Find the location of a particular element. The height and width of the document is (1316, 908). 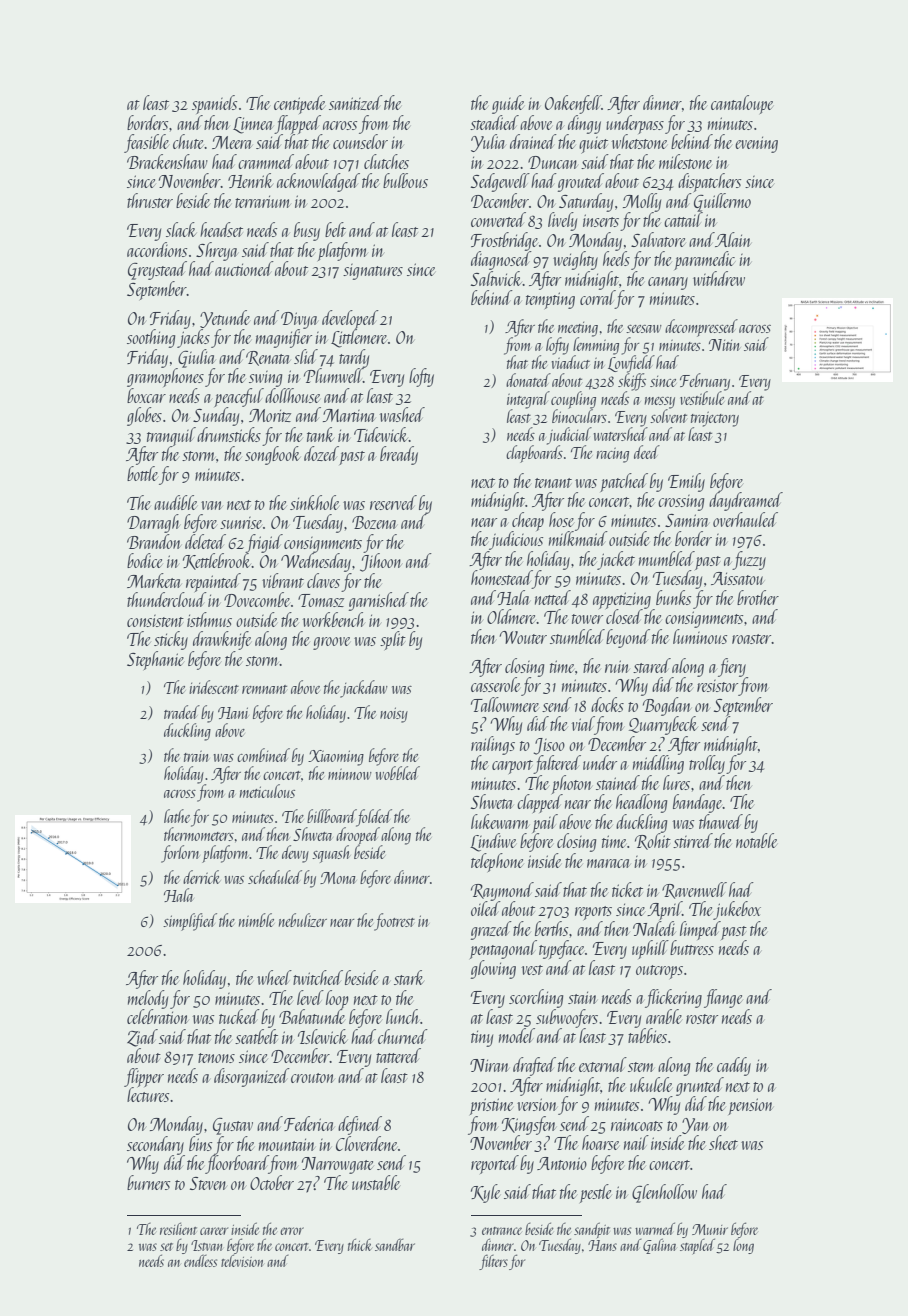

Oakenfell is located at coordinates (573, 104).
